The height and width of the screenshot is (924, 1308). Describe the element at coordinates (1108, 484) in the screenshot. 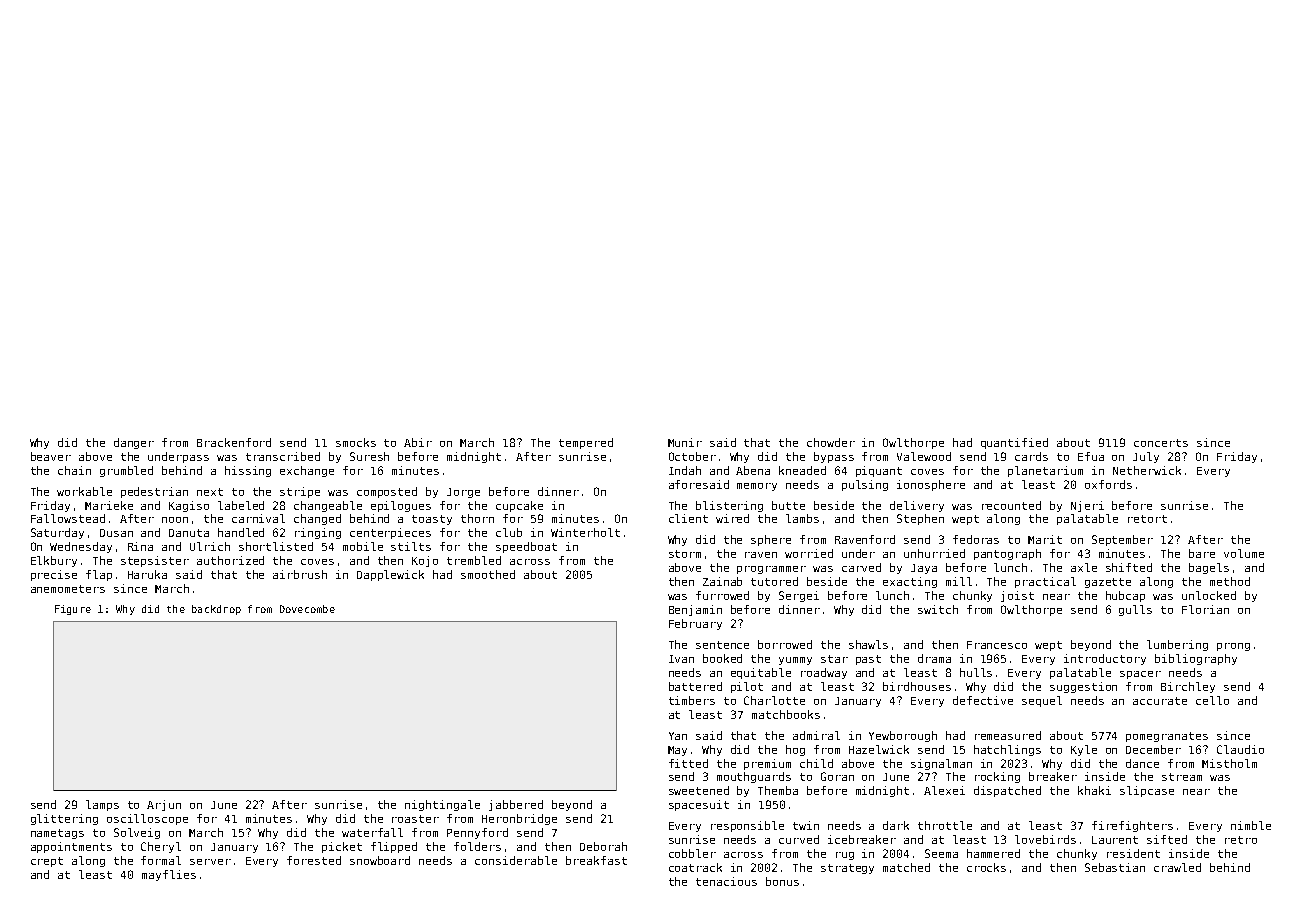

I see `oxfords` at that location.
